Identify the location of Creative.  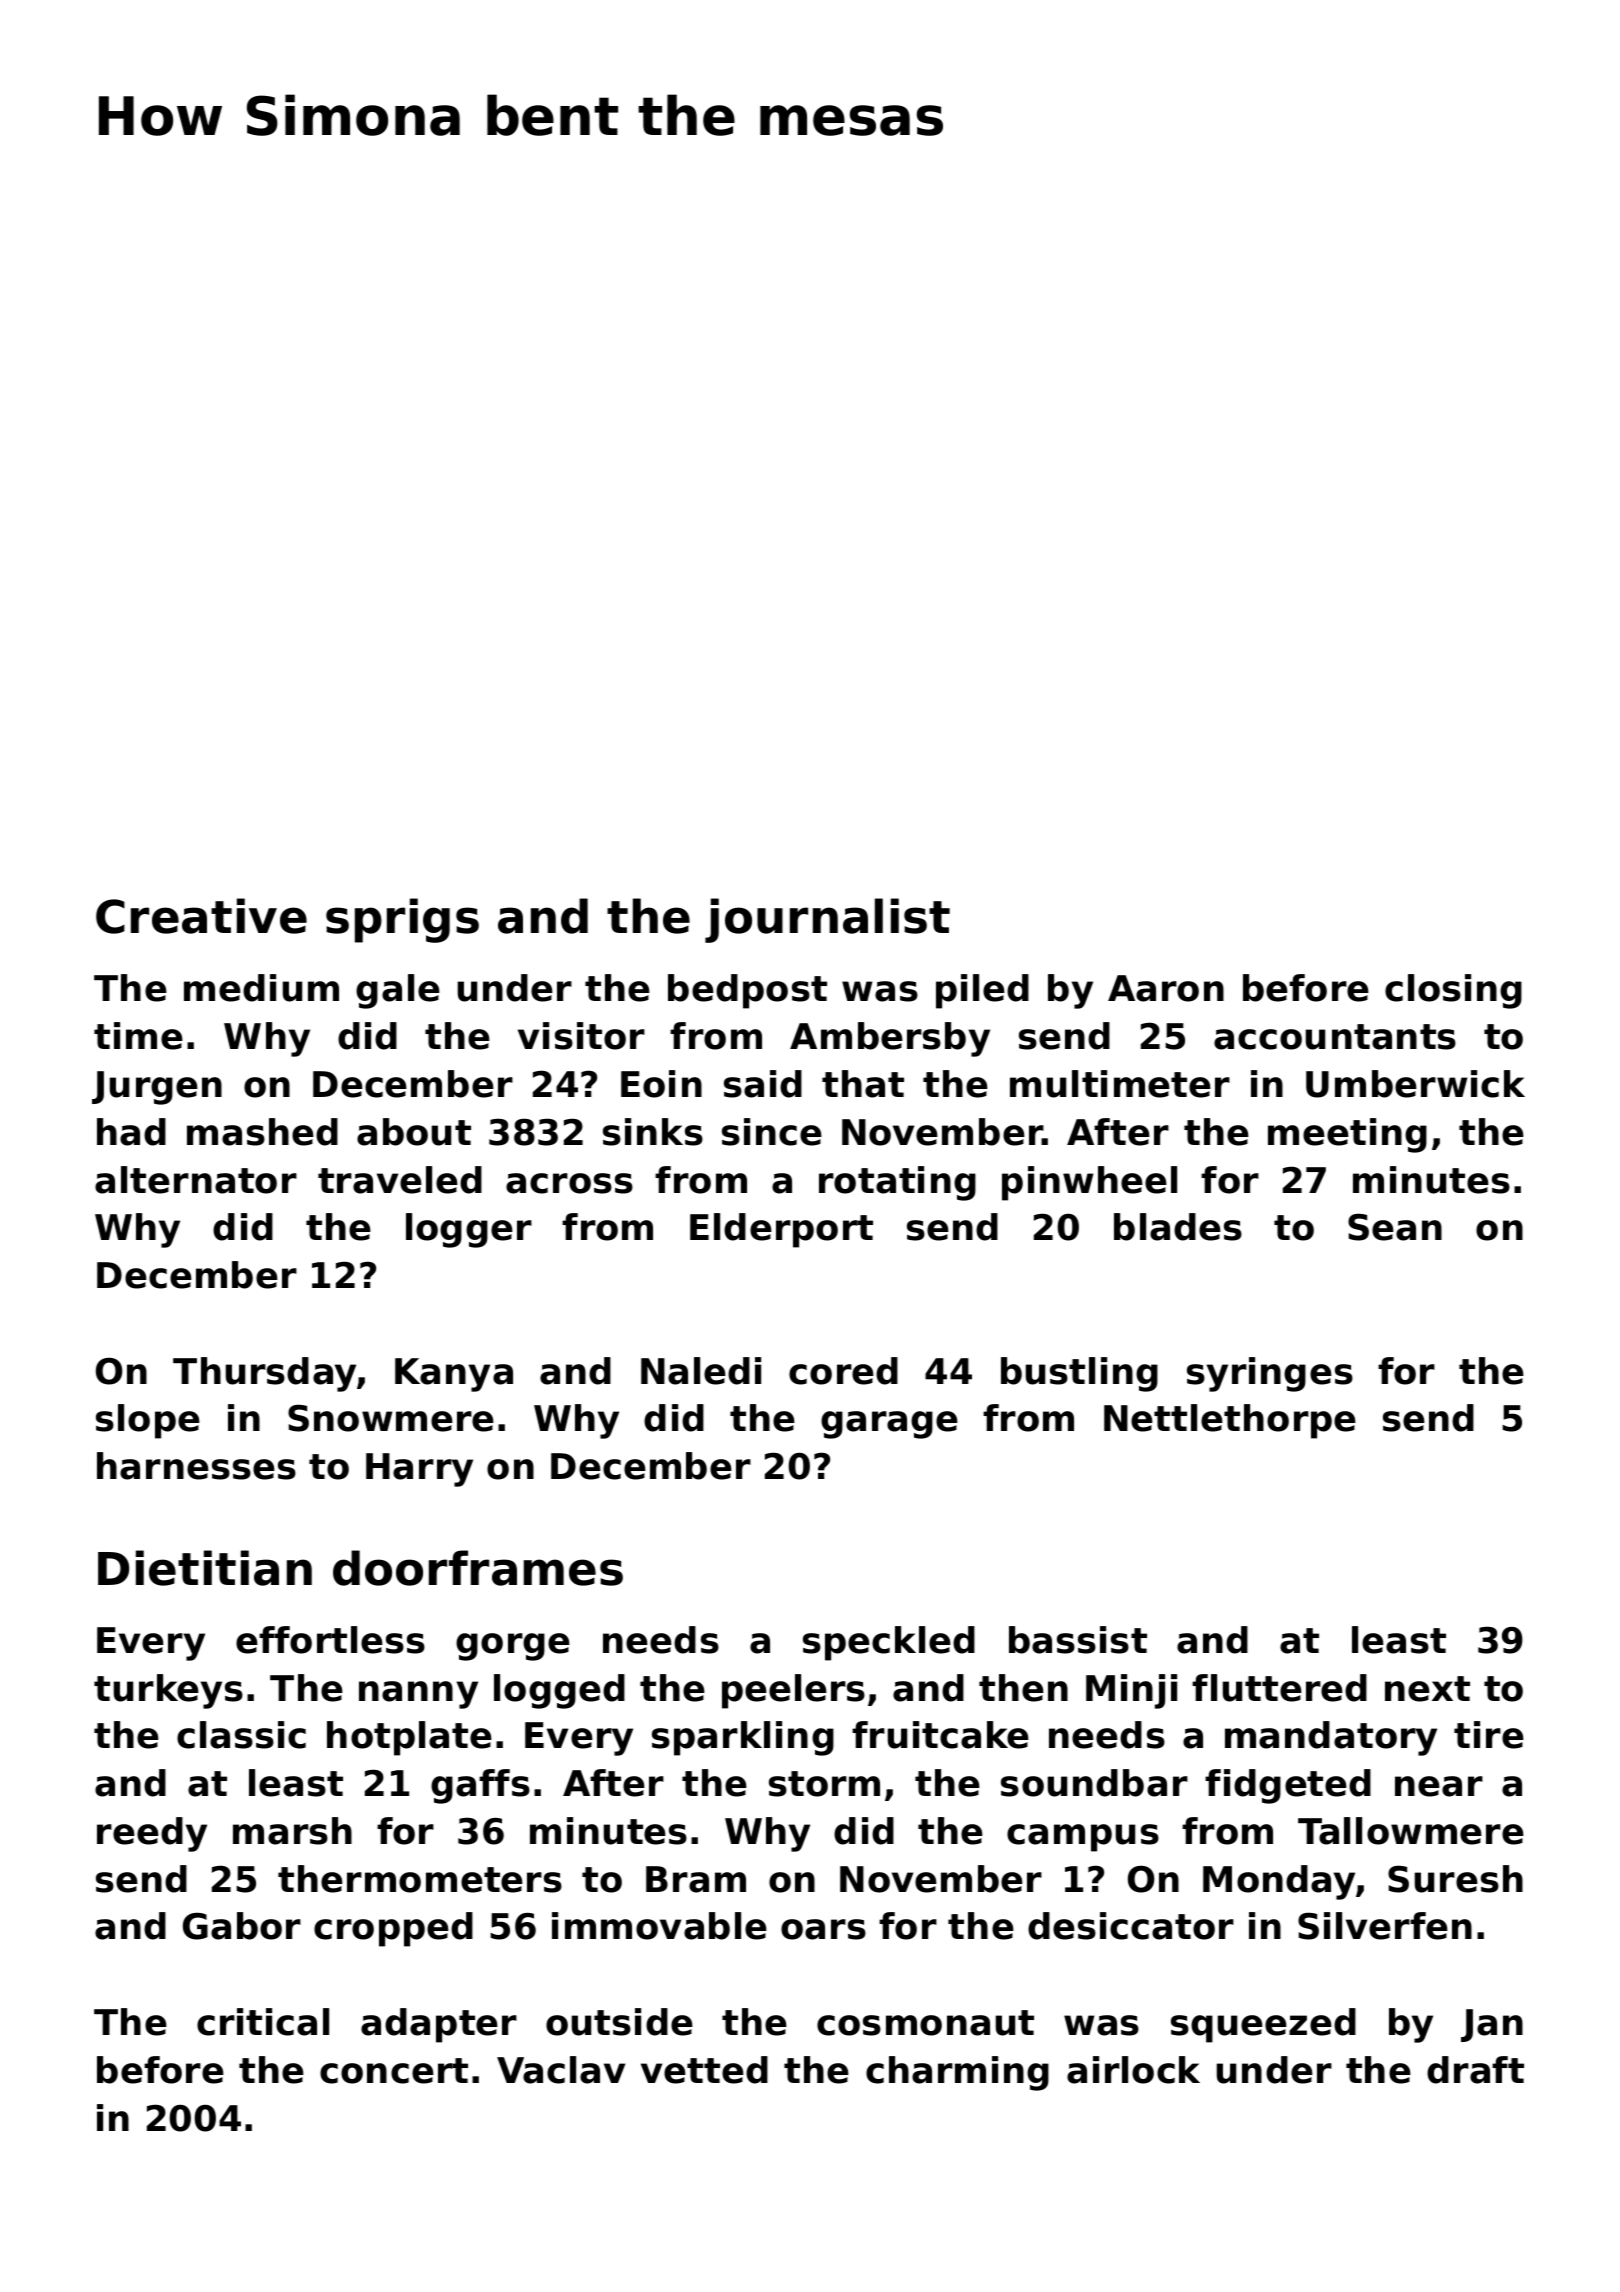
(201, 916).
